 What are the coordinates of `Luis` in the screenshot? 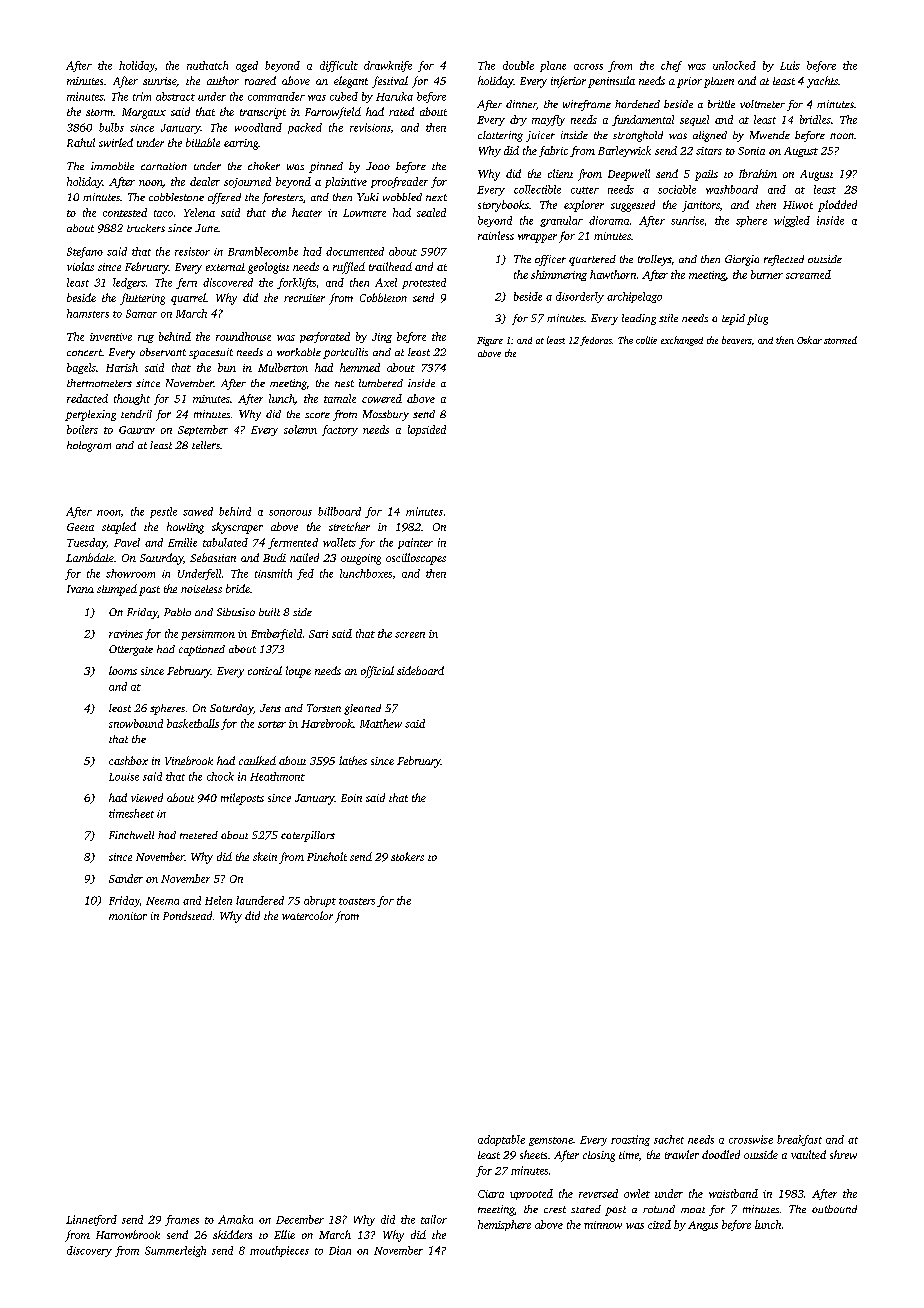 It's located at (790, 65).
